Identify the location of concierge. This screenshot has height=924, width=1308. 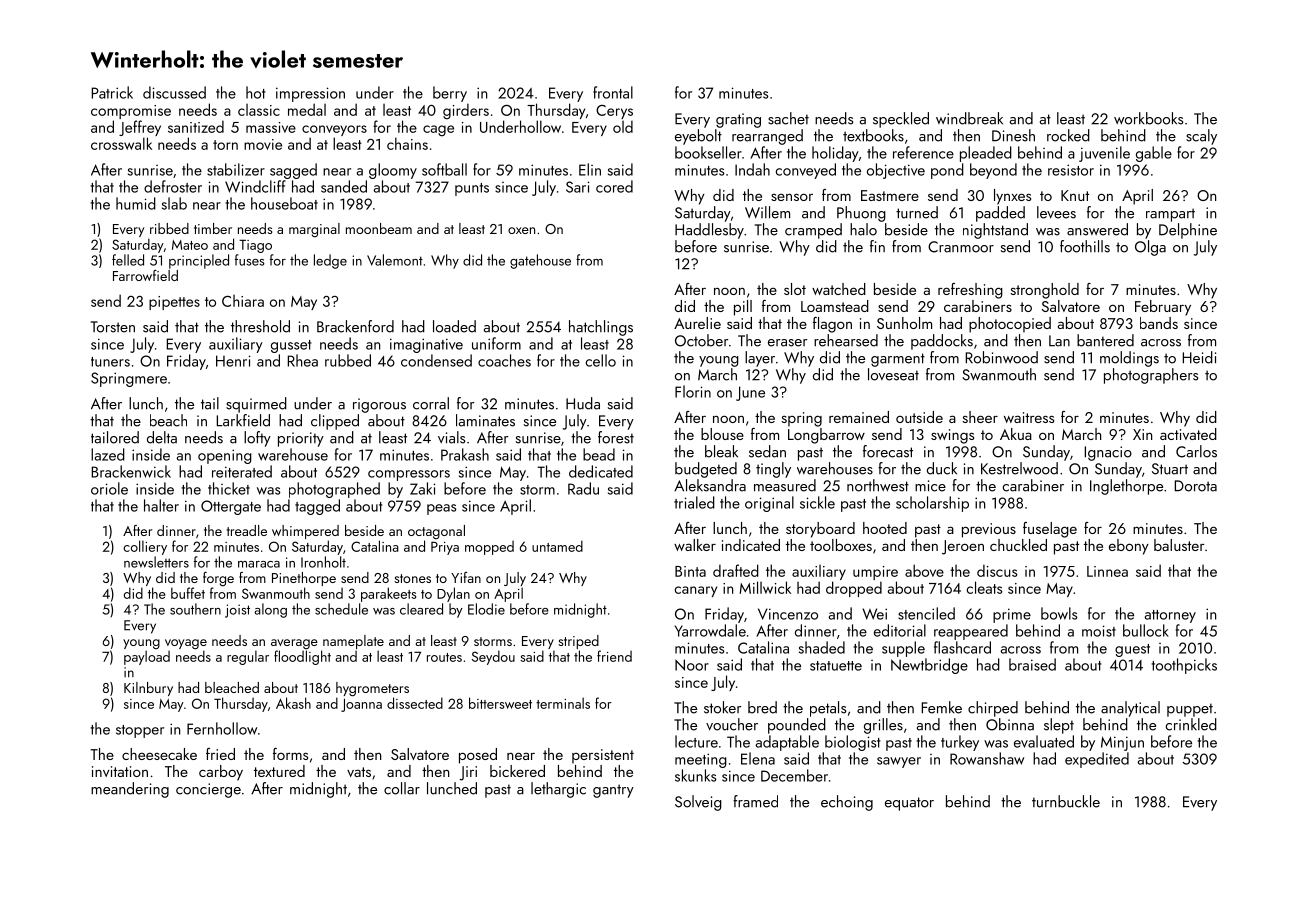
(208, 790).
